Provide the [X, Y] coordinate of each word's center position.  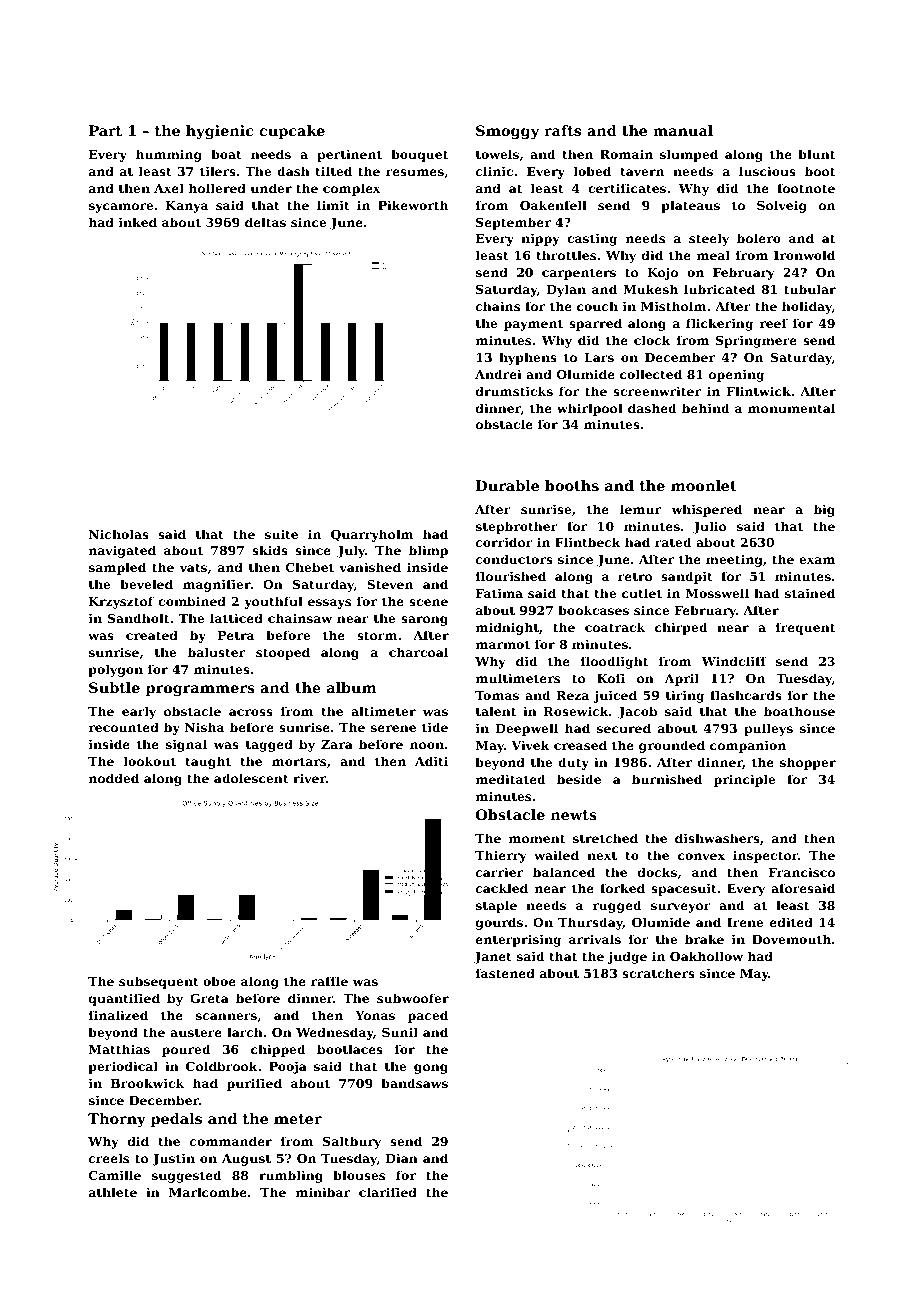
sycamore [121, 208]
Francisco [802, 872]
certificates [627, 188]
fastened [505, 973]
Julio [709, 527]
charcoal [418, 652]
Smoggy [507, 132]
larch [245, 1032]
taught [208, 762]
